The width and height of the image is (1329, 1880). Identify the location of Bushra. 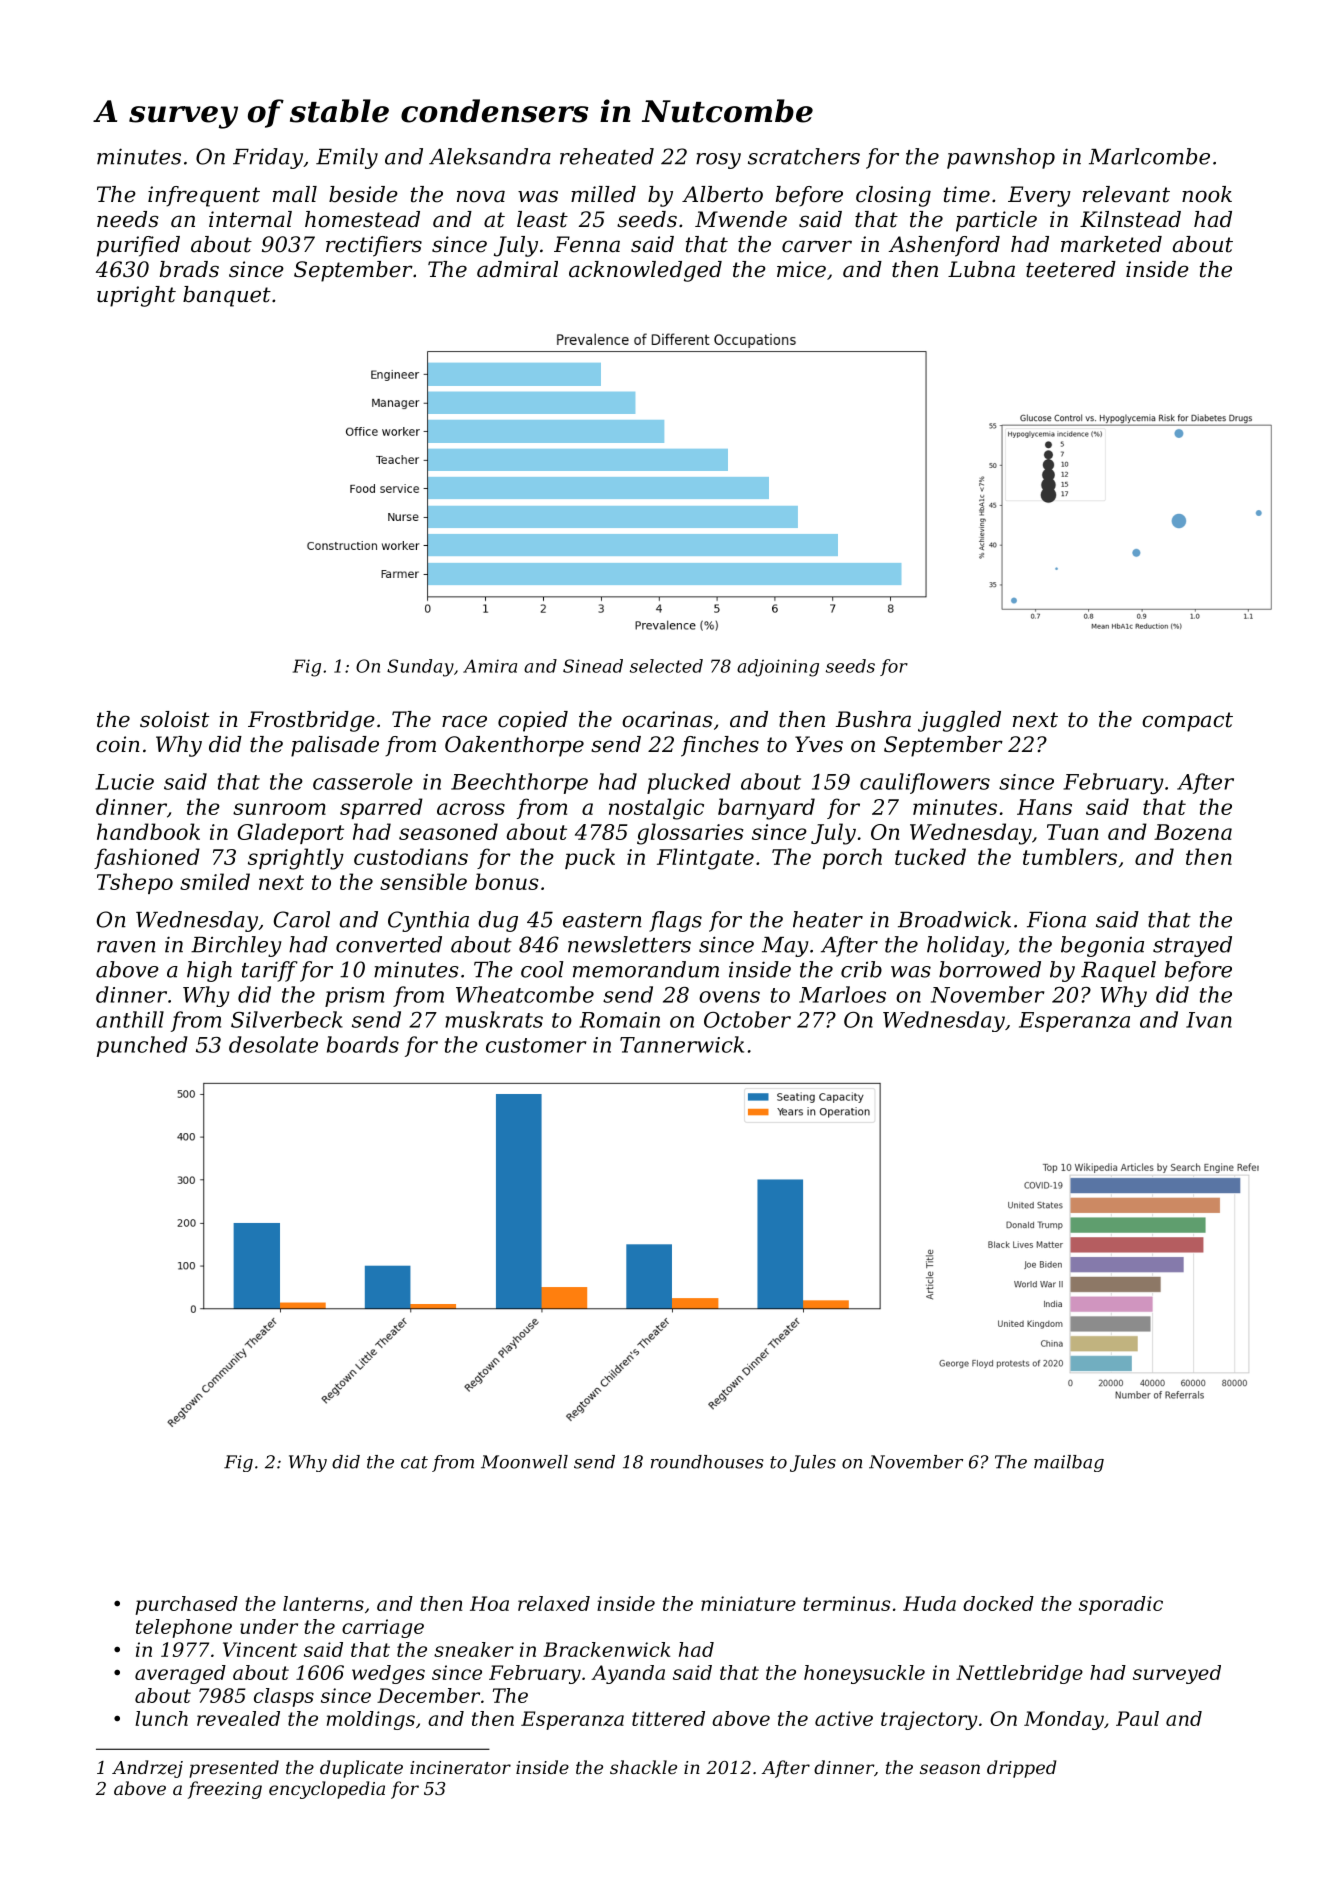
(873, 719).
